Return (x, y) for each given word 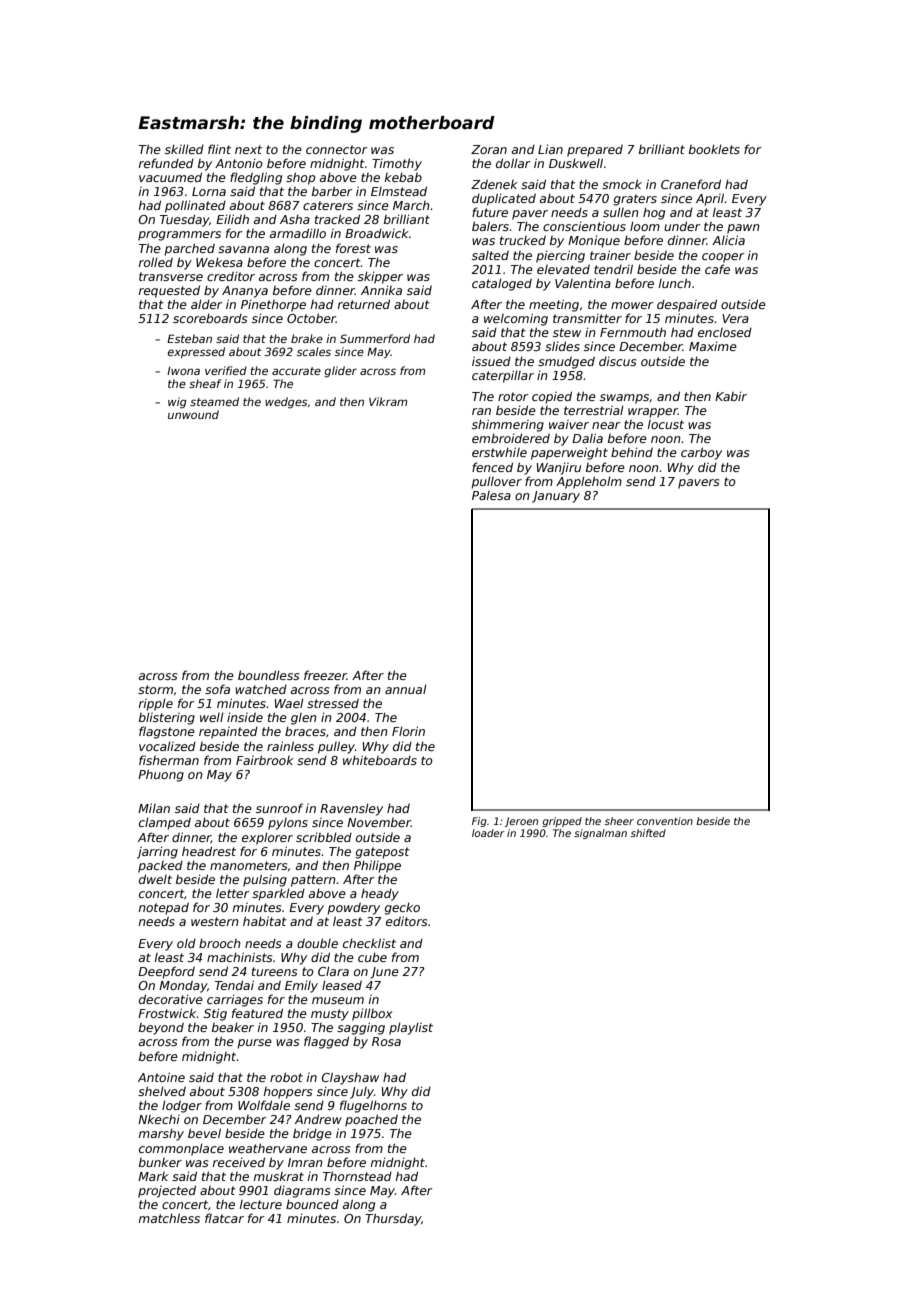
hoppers (288, 1093)
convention (665, 821)
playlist (411, 1028)
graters (635, 200)
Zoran (489, 149)
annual (406, 689)
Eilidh (232, 219)
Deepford (166, 972)
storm (155, 689)
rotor (513, 396)
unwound (193, 414)
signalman (600, 834)
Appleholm (589, 482)
